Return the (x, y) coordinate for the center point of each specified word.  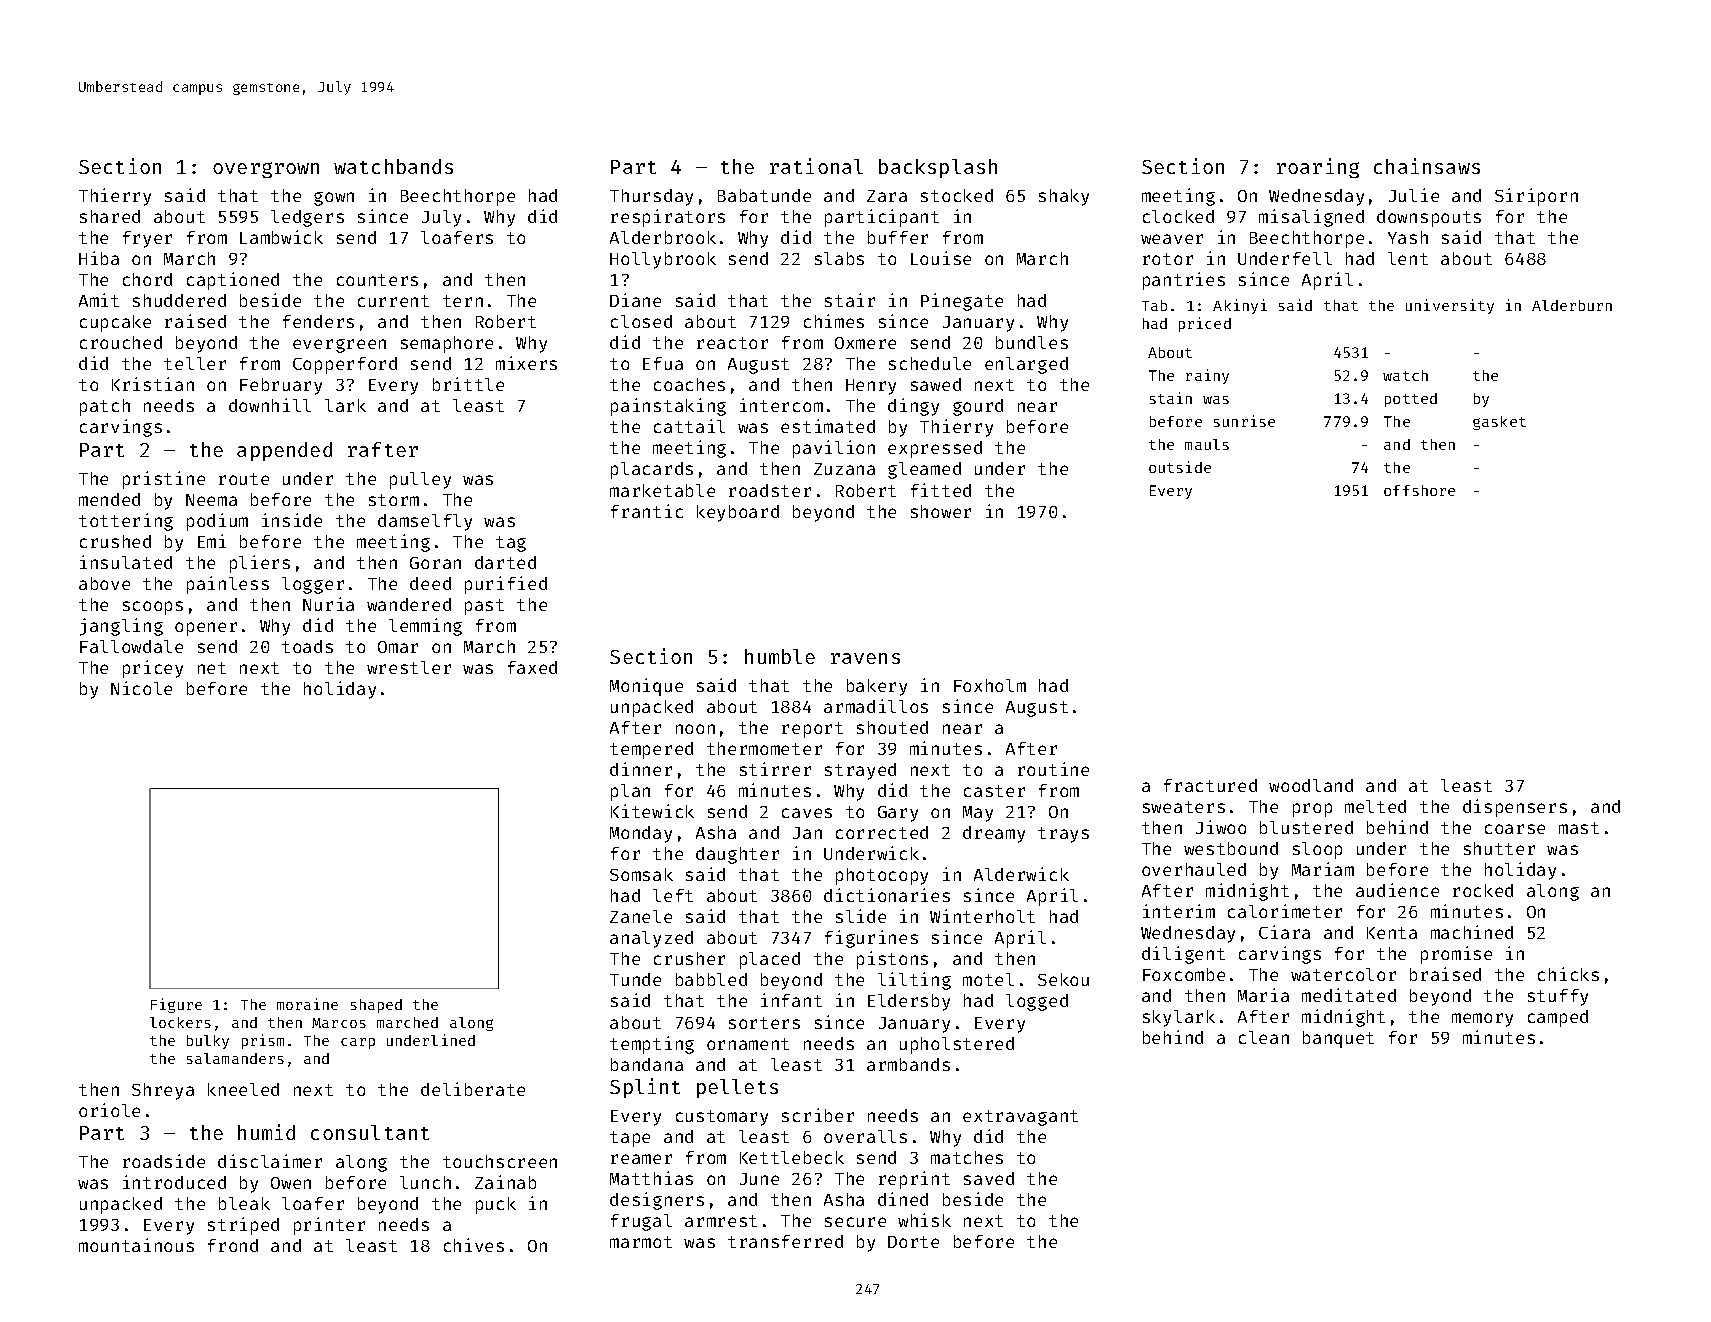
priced (1205, 324)
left (673, 895)
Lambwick (281, 237)
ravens (865, 658)
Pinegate (962, 302)
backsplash (938, 168)
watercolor (1343, 974)
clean (1264, 1037)
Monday (641, 834)
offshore (1419, 490)
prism (263, 1041)
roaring (1318, 168)
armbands (908, 1064)
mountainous (136, 1245)
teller (195, 363)
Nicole (141, 688)
